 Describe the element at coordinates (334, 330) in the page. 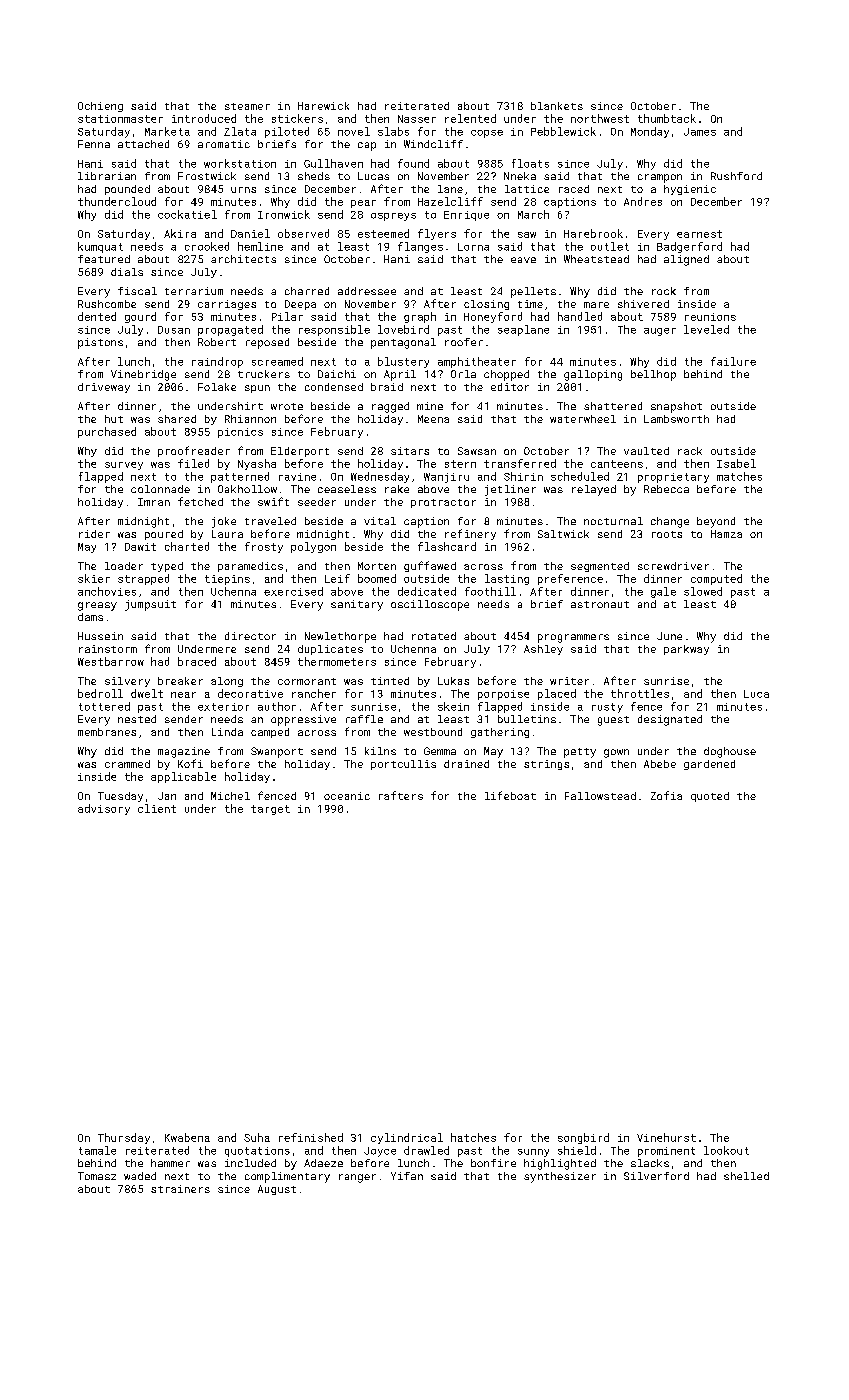

I see `responsible` at that location.
